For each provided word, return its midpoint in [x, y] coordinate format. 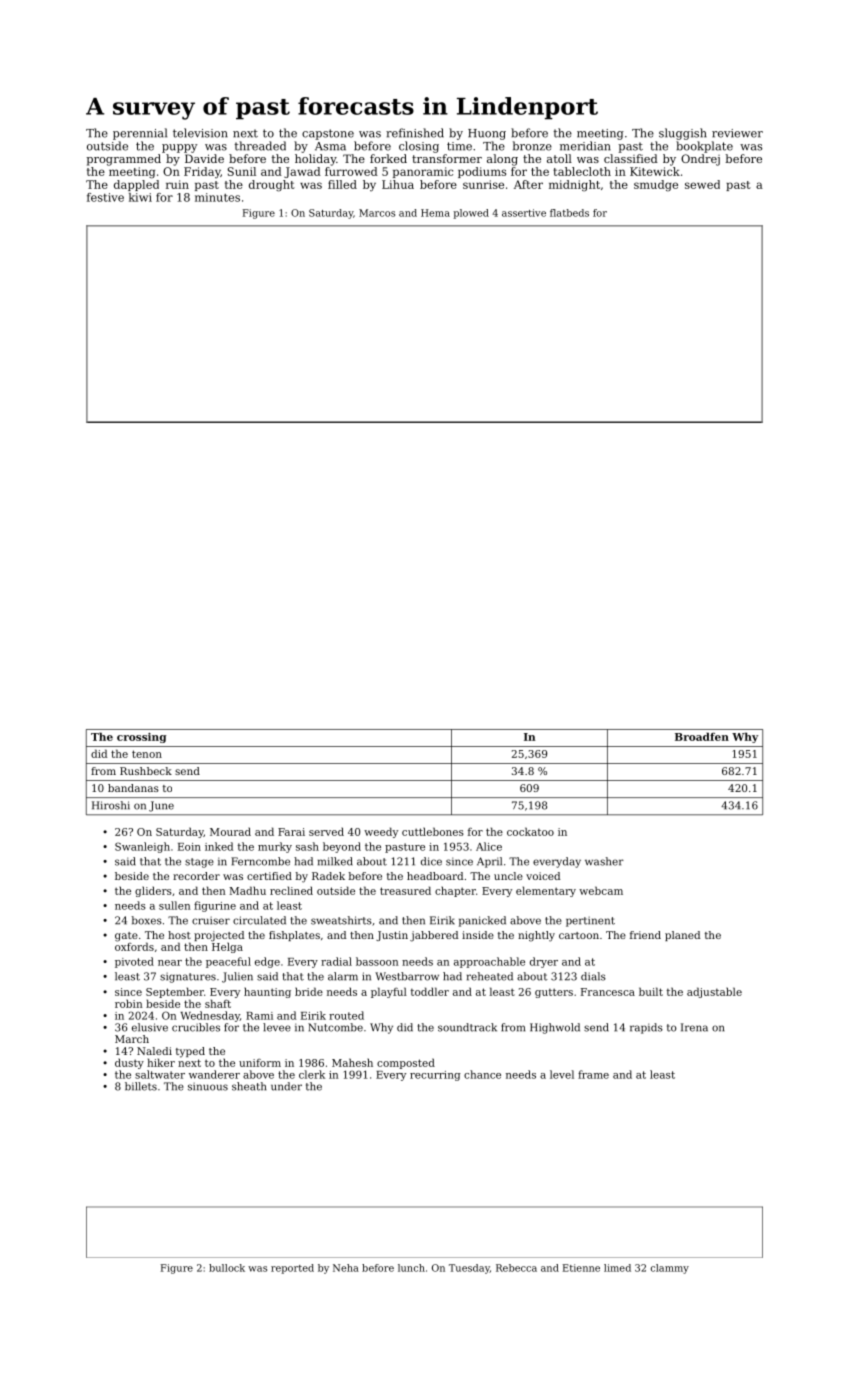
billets [141, 1086]
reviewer [737, 133]
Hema [435, 213]
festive [105, 197]
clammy [670, 1269]
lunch [411, 1268]
